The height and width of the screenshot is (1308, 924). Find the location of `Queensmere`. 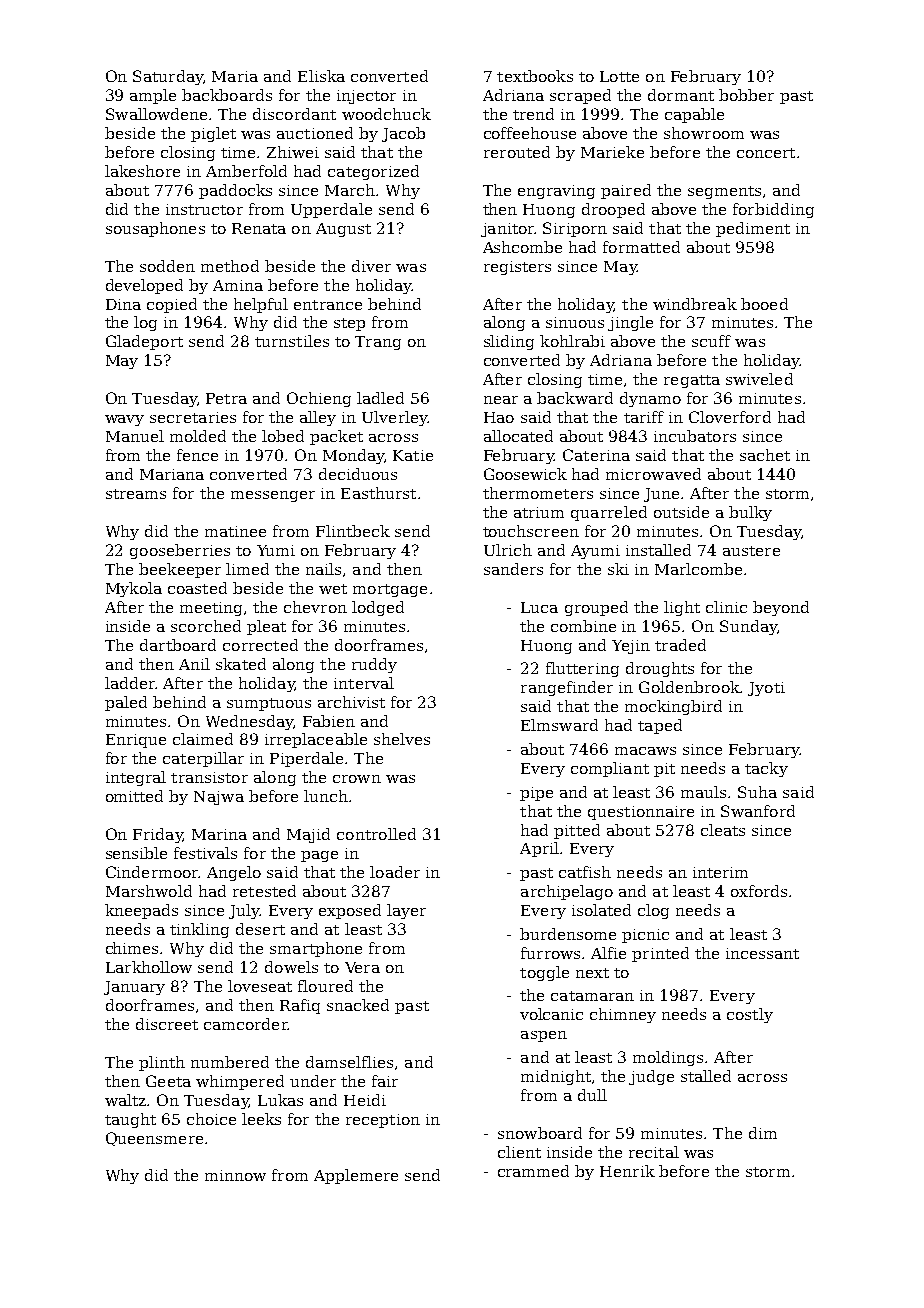

Queensmere is located at coordinates (154, 1139).
